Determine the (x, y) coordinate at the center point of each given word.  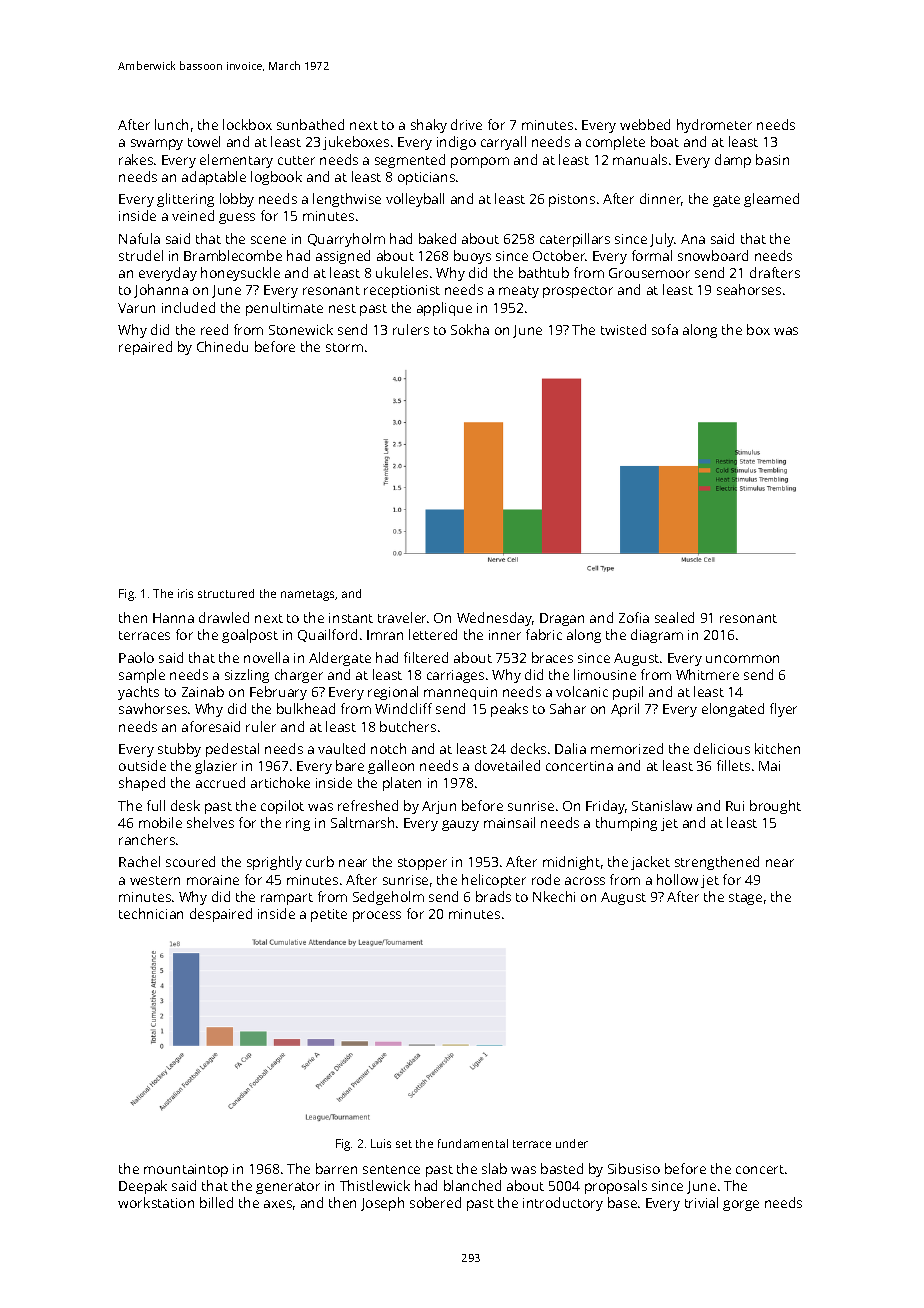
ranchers (147, 839)
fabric (544, 634)
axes (278, 1204)
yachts (138, 693)
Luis (381, 1143)
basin (772, 159)
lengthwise (347, 200)
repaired (145, 348)
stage (745, 899)
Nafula (139, 238)
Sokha (470, 329)
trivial (701, 1202)
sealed (674, 617)
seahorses (749, 289)
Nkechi (554, 896)
